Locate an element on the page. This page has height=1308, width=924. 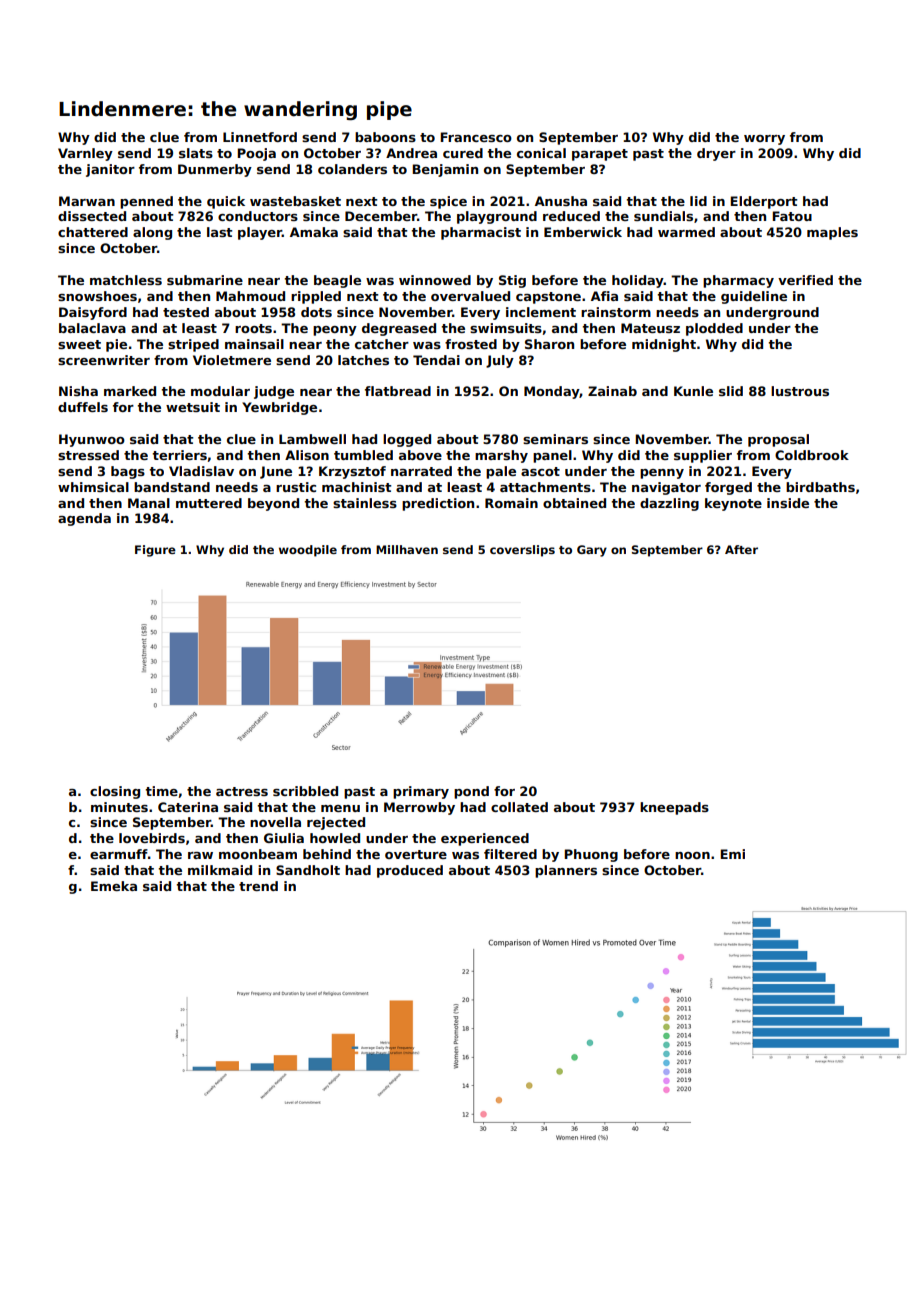
reduced is located at coordinates (571, 216).
